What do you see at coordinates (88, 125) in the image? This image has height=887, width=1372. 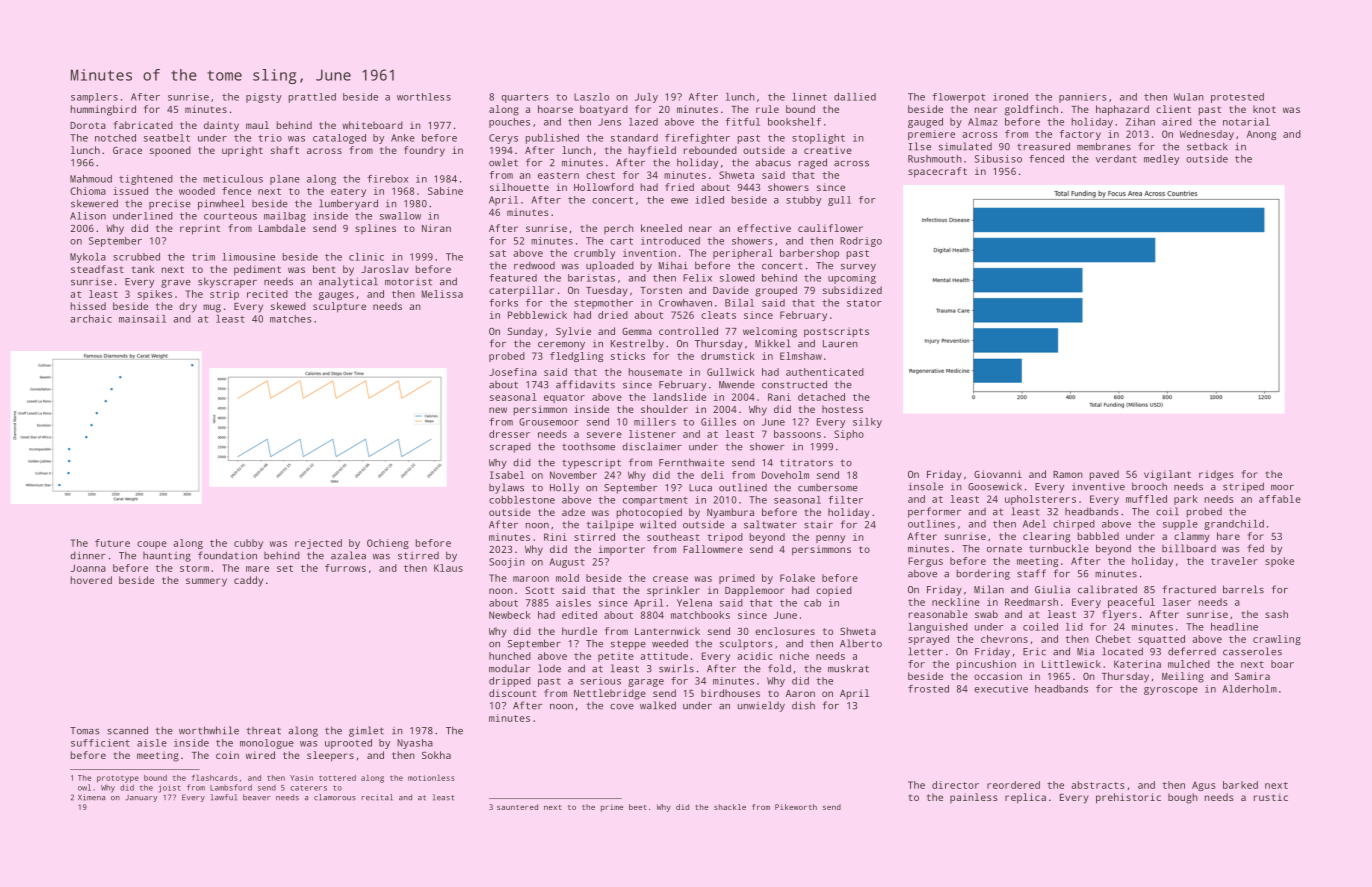 I see `Dorota` at bounding box center [88, 125].
